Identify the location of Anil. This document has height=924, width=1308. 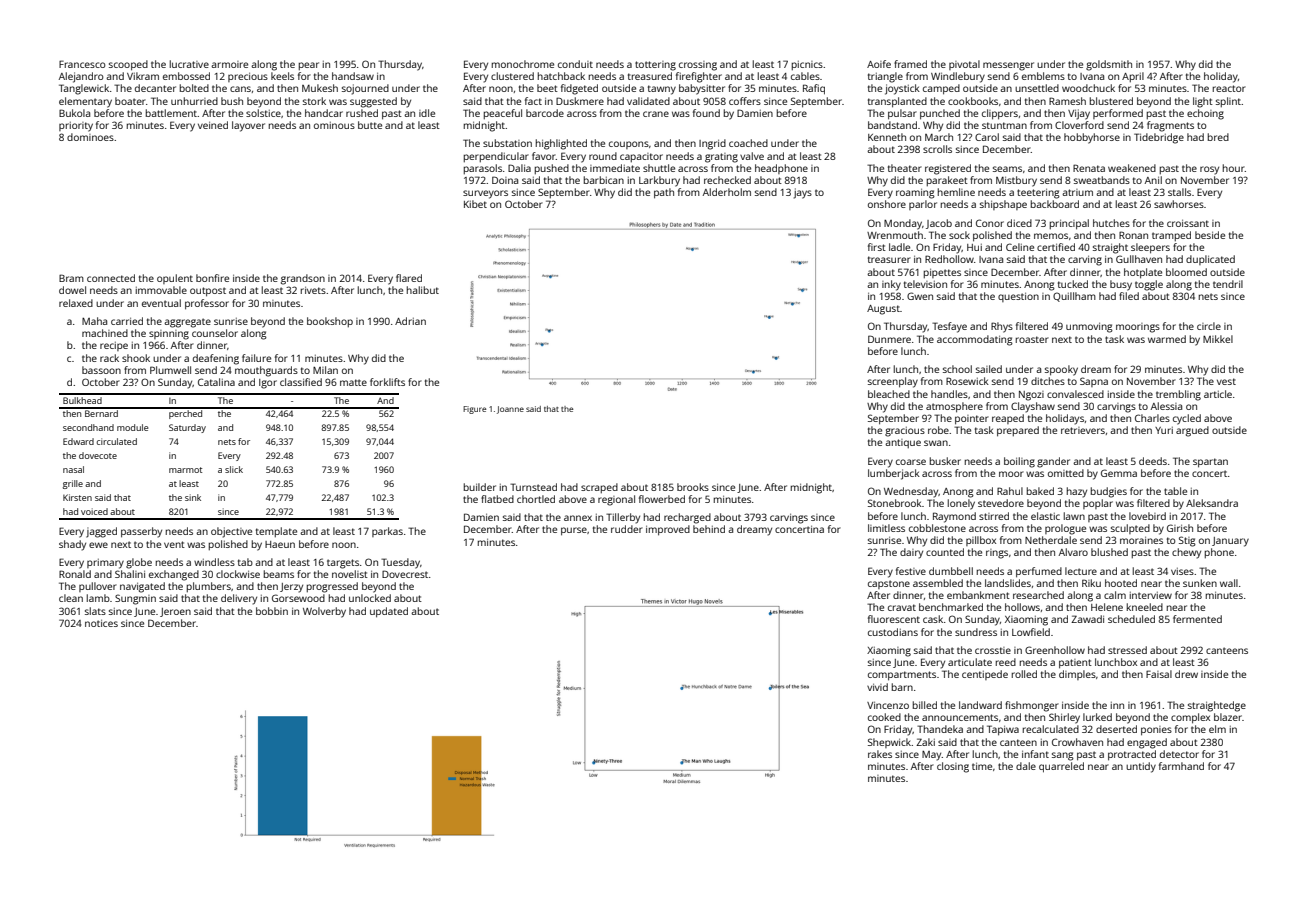
(1153, 180).
